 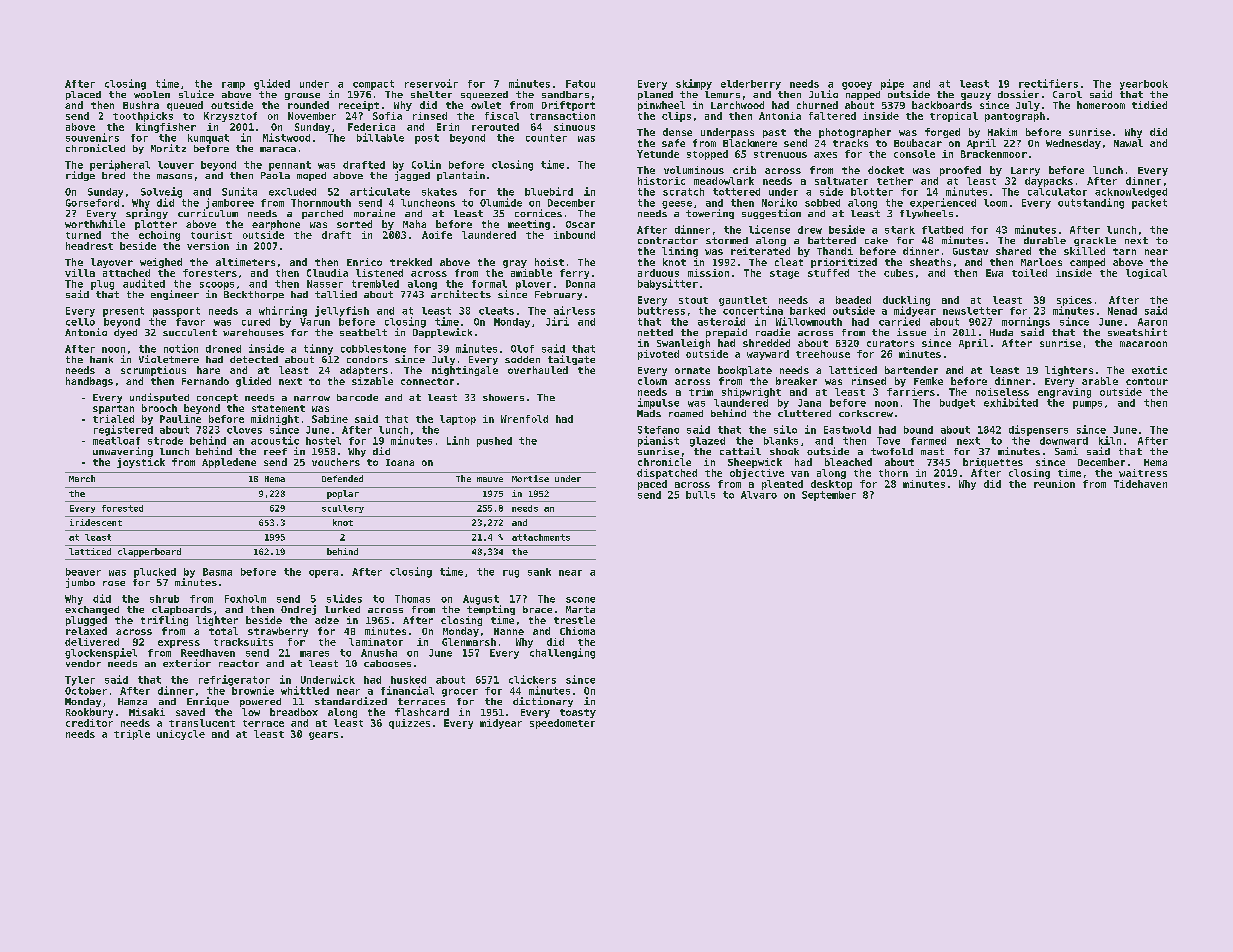 What do you see at coordinates (740, 451) in the screenshot?
I see `cattail` at bounding box center [740, 451].
